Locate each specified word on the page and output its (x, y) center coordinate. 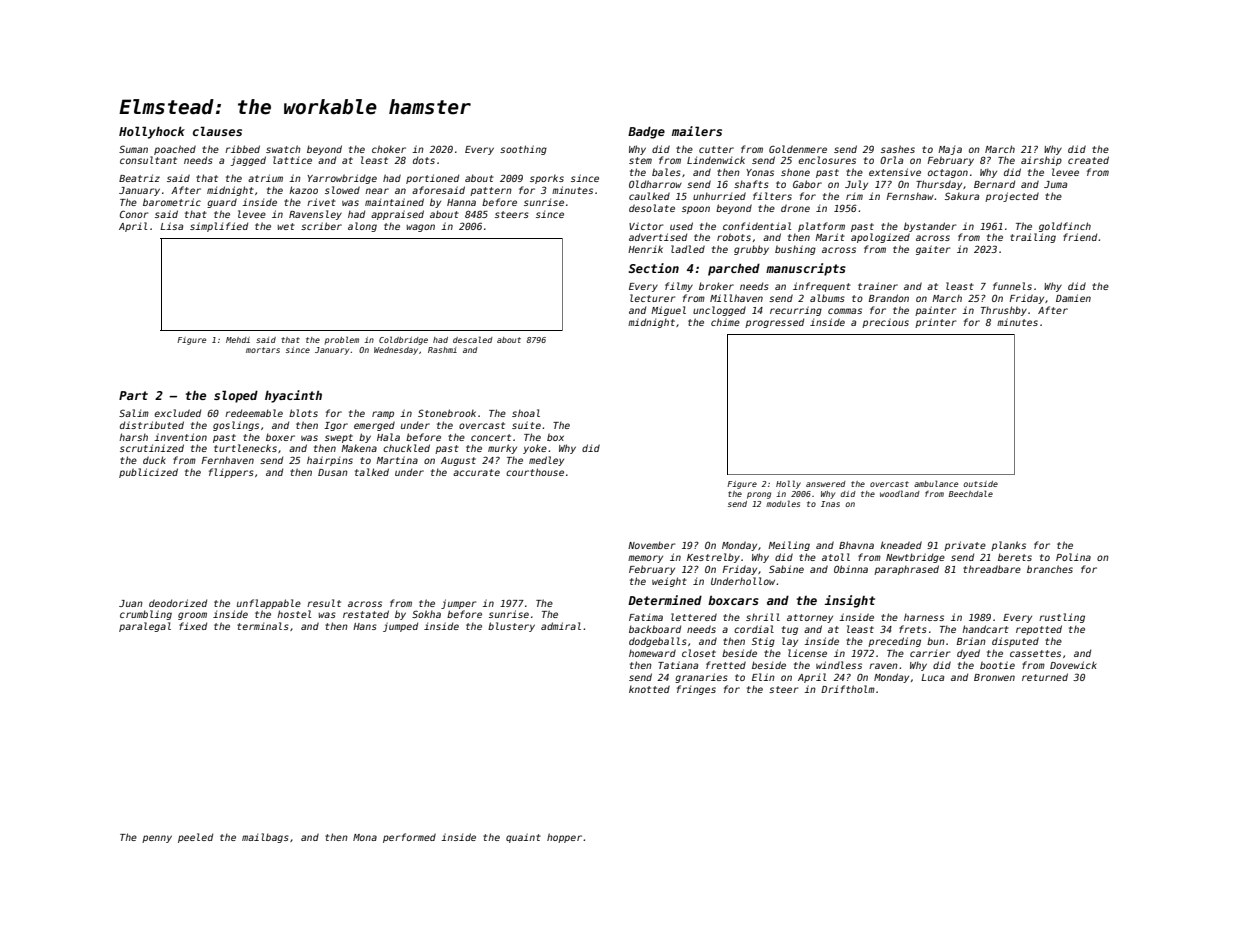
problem (342, 341)
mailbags (265, 838)
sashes (898, 149)
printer (935, 323)
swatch (283, 149)
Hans (365, 626)
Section (654, 268)
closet (699, 653)
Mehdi (238, 340)
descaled (473, 339)
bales (666, 172)
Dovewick (1073, 665)
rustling (1062, 618)
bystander (930, 227)
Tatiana (678, 665)
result (324, 603)
